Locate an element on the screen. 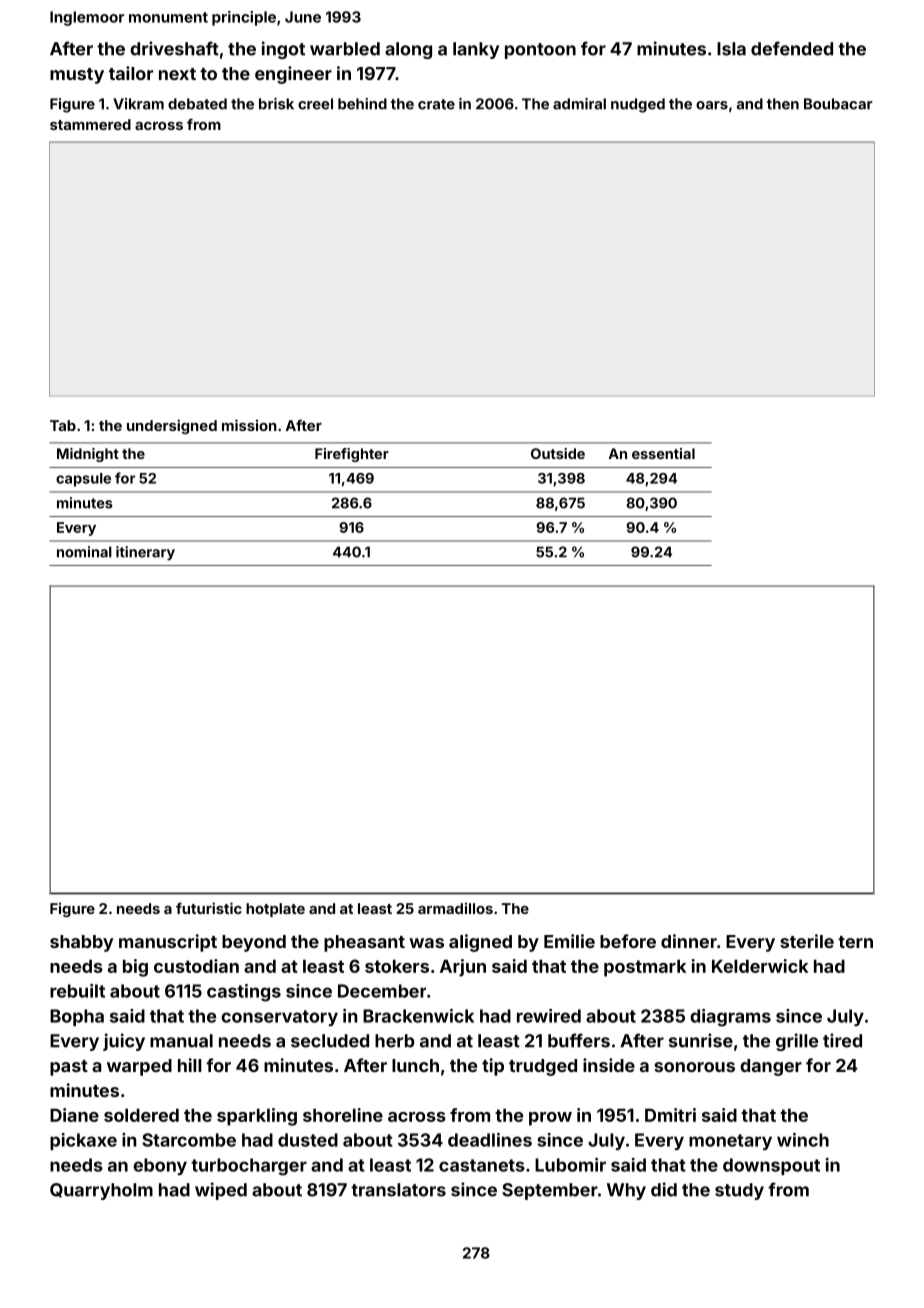  armadillos is located at coordinates (455, 908).
